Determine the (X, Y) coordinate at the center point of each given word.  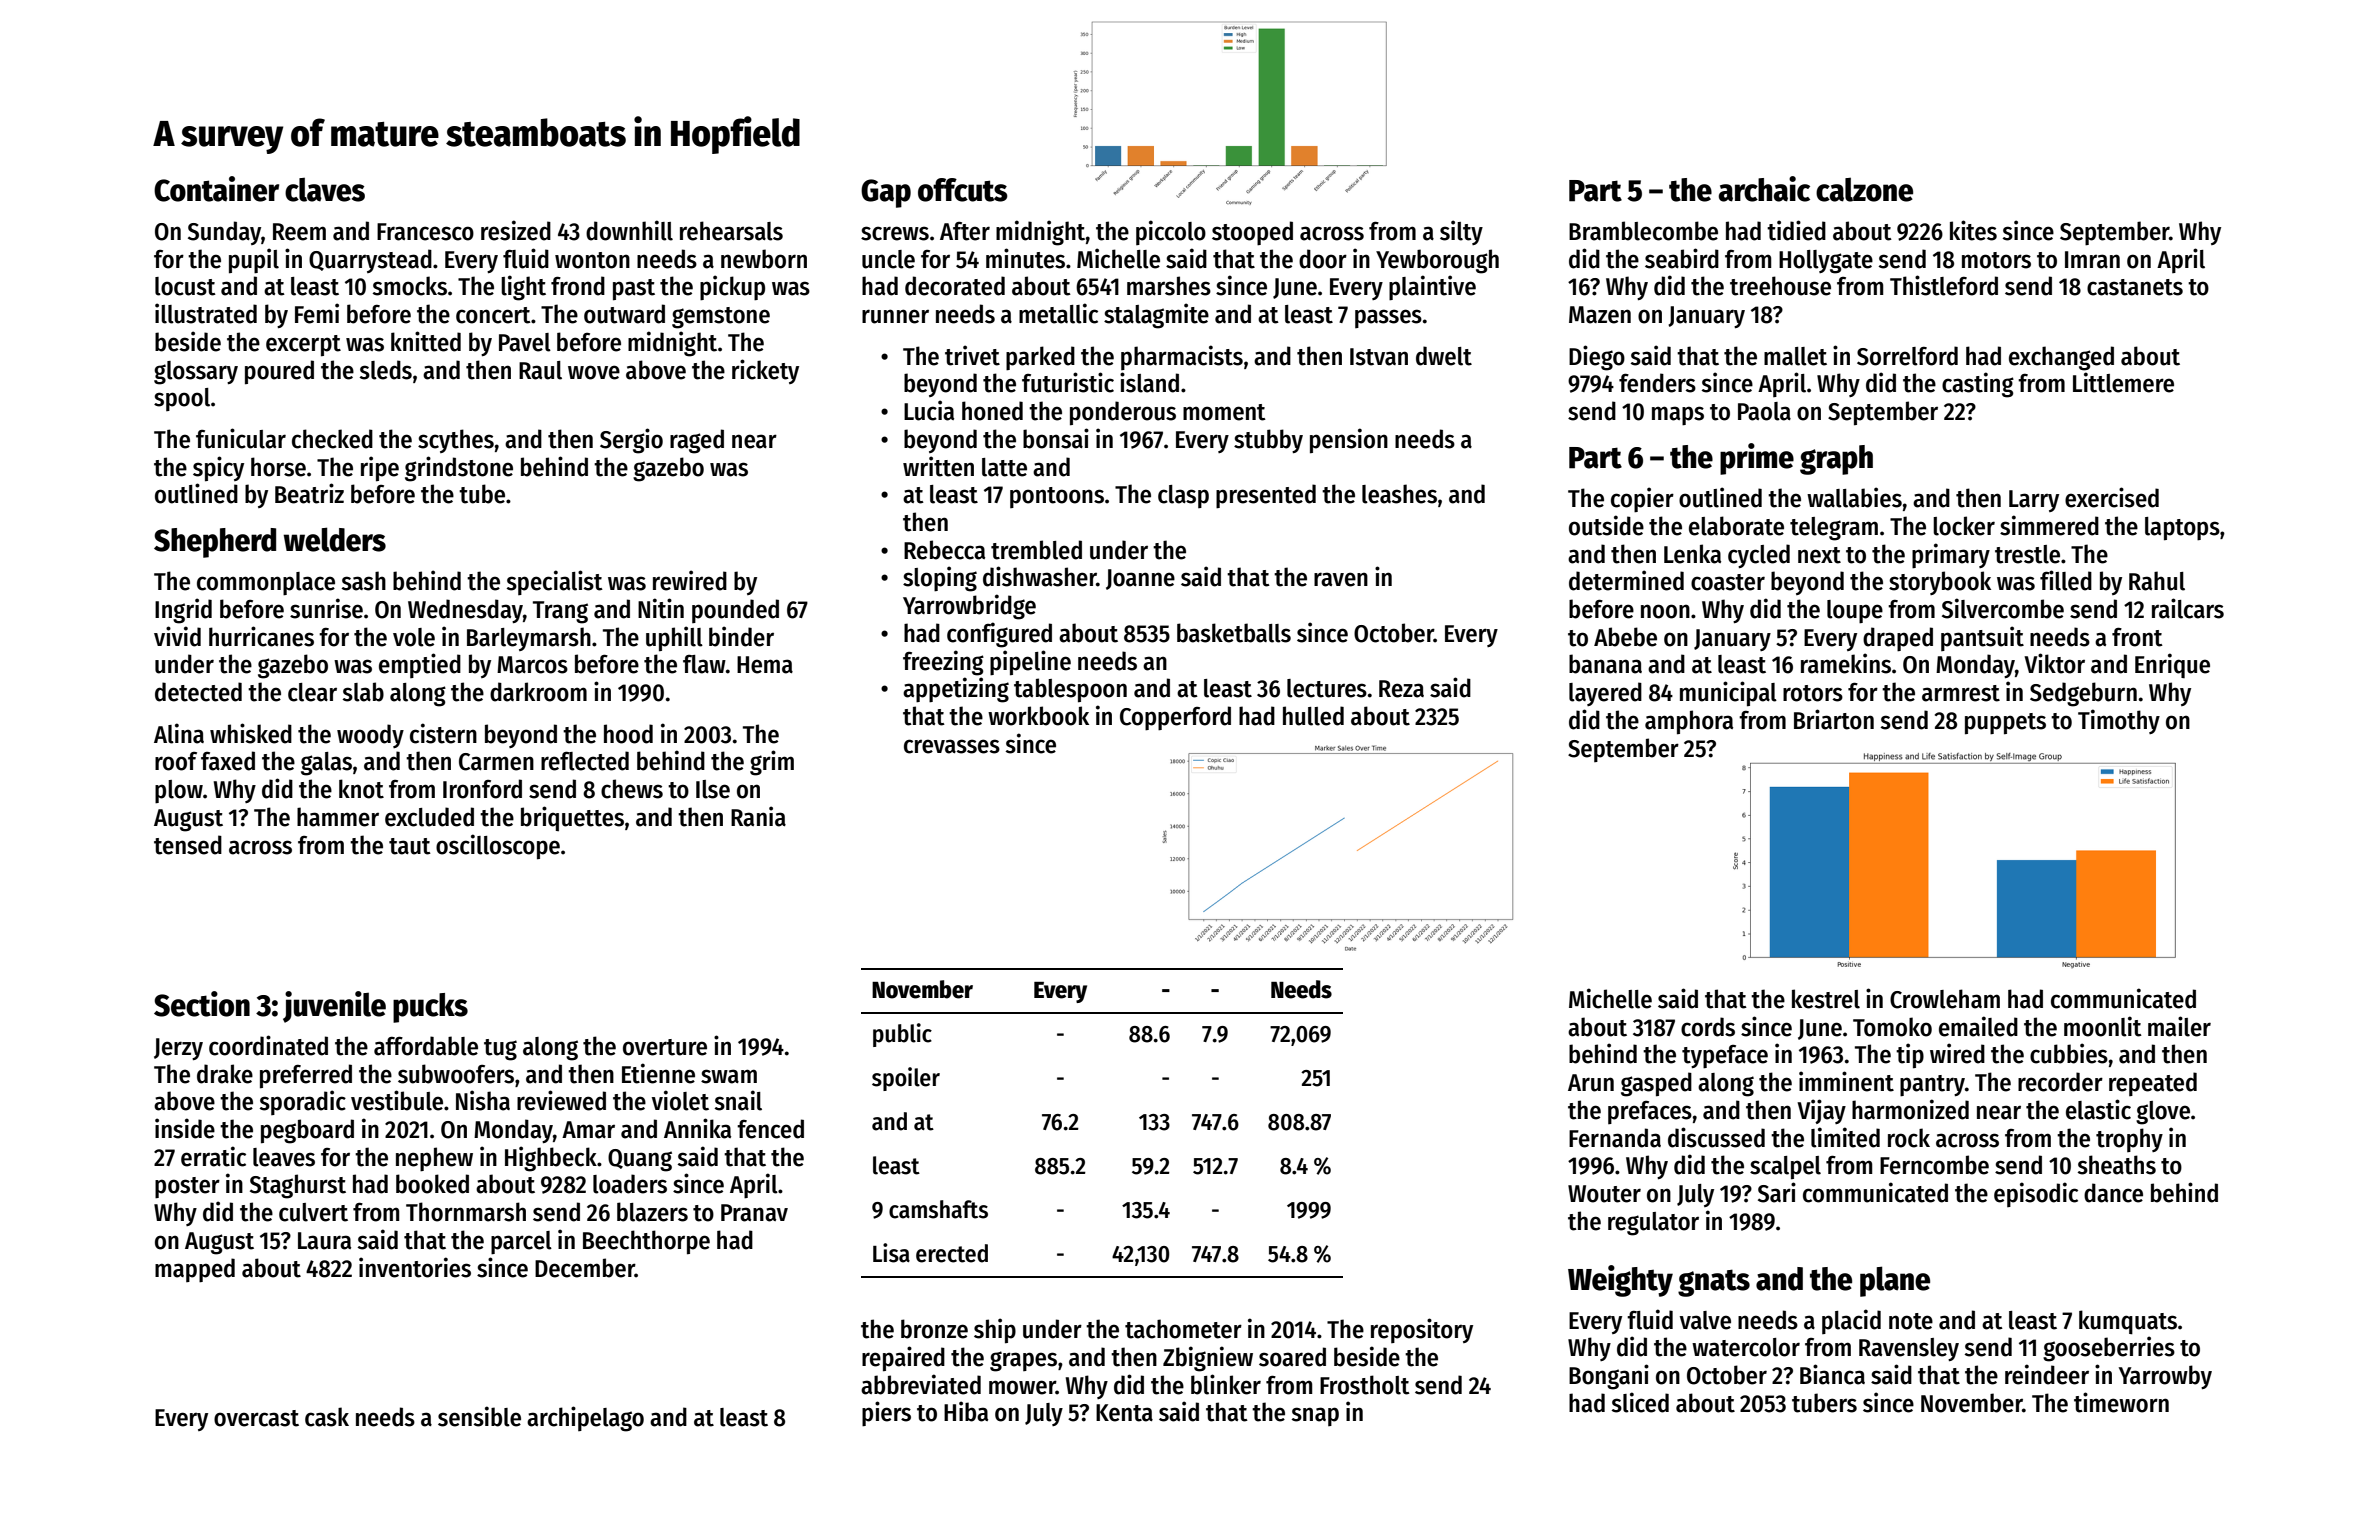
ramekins (1846, 663)
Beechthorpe (646, 1242)
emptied (420, 665)
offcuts (963, 190)
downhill (629, 230)
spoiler (906, 1079)
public (902, 1035)
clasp (1183, 496)
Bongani (1609, 1377)
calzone (1864, 190)
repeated (2153, 1084)
